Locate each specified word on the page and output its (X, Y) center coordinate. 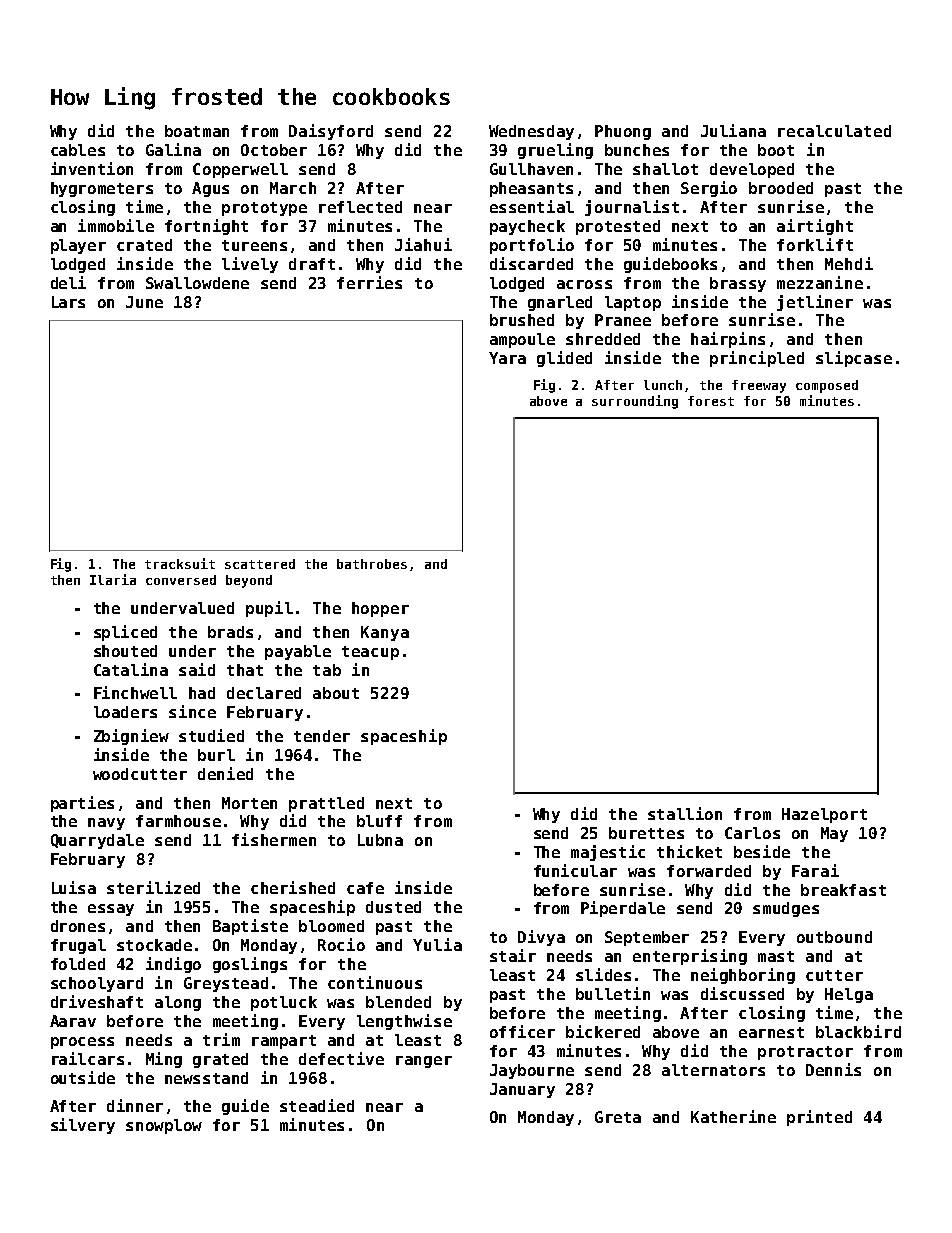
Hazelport (824, 815)
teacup (370, 653)
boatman (197, 131)
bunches (637, 150)
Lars (68, 302)
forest (711, 401)
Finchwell (135, 692)
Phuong (623, 132)
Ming (164, 1060)
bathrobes (372, 564)
